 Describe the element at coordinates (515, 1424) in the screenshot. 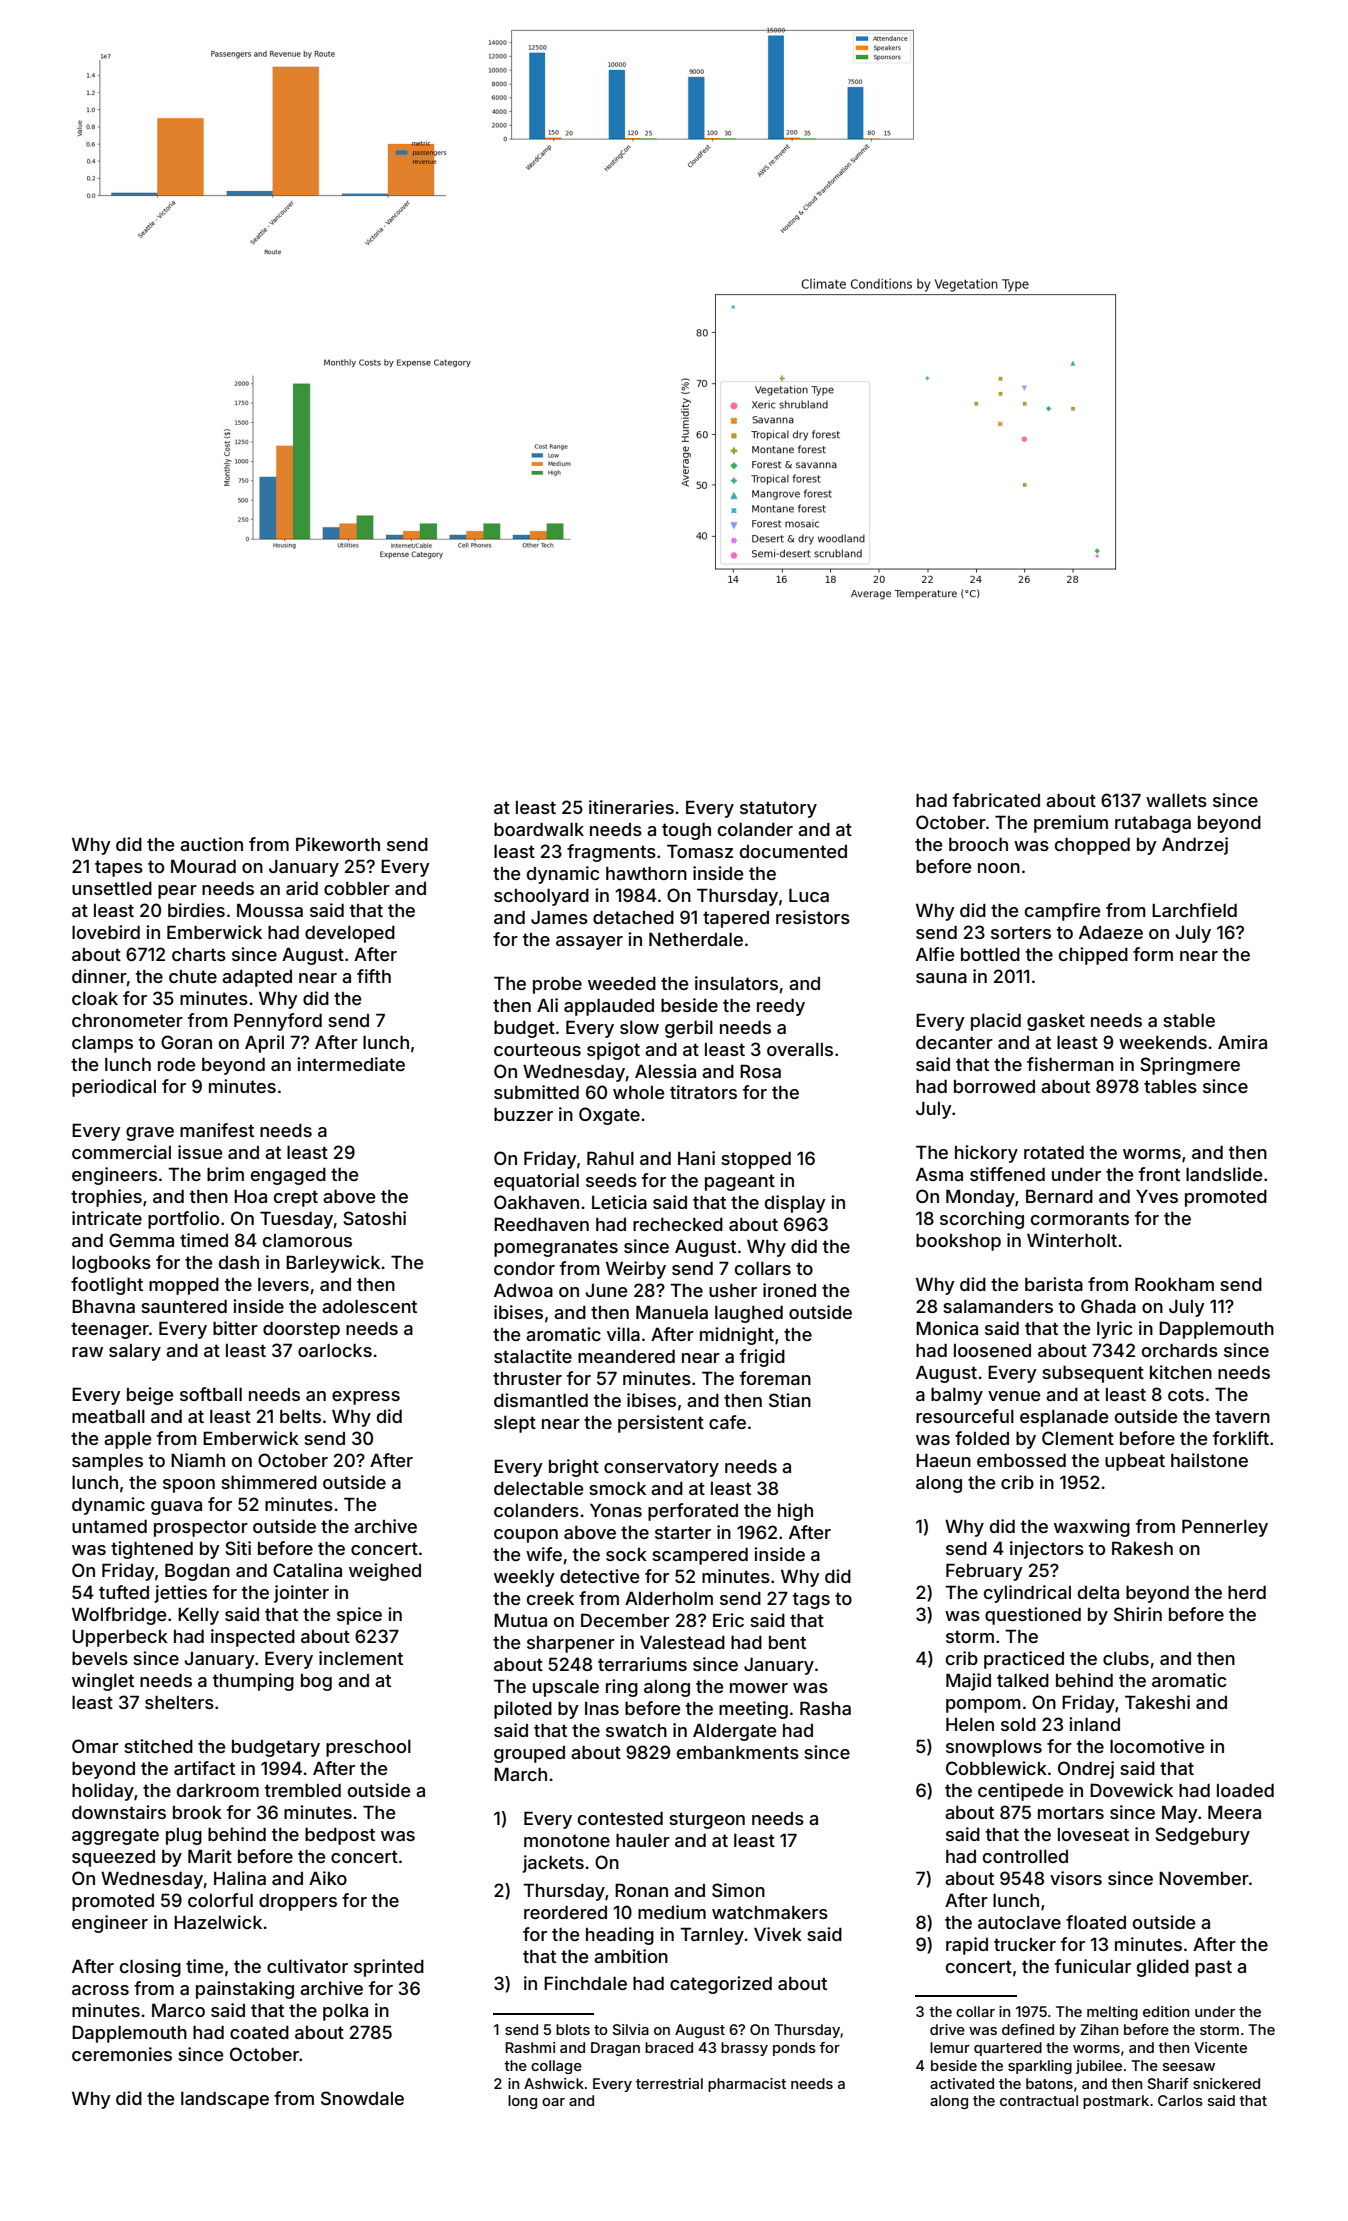

I see `slept` at that location.
